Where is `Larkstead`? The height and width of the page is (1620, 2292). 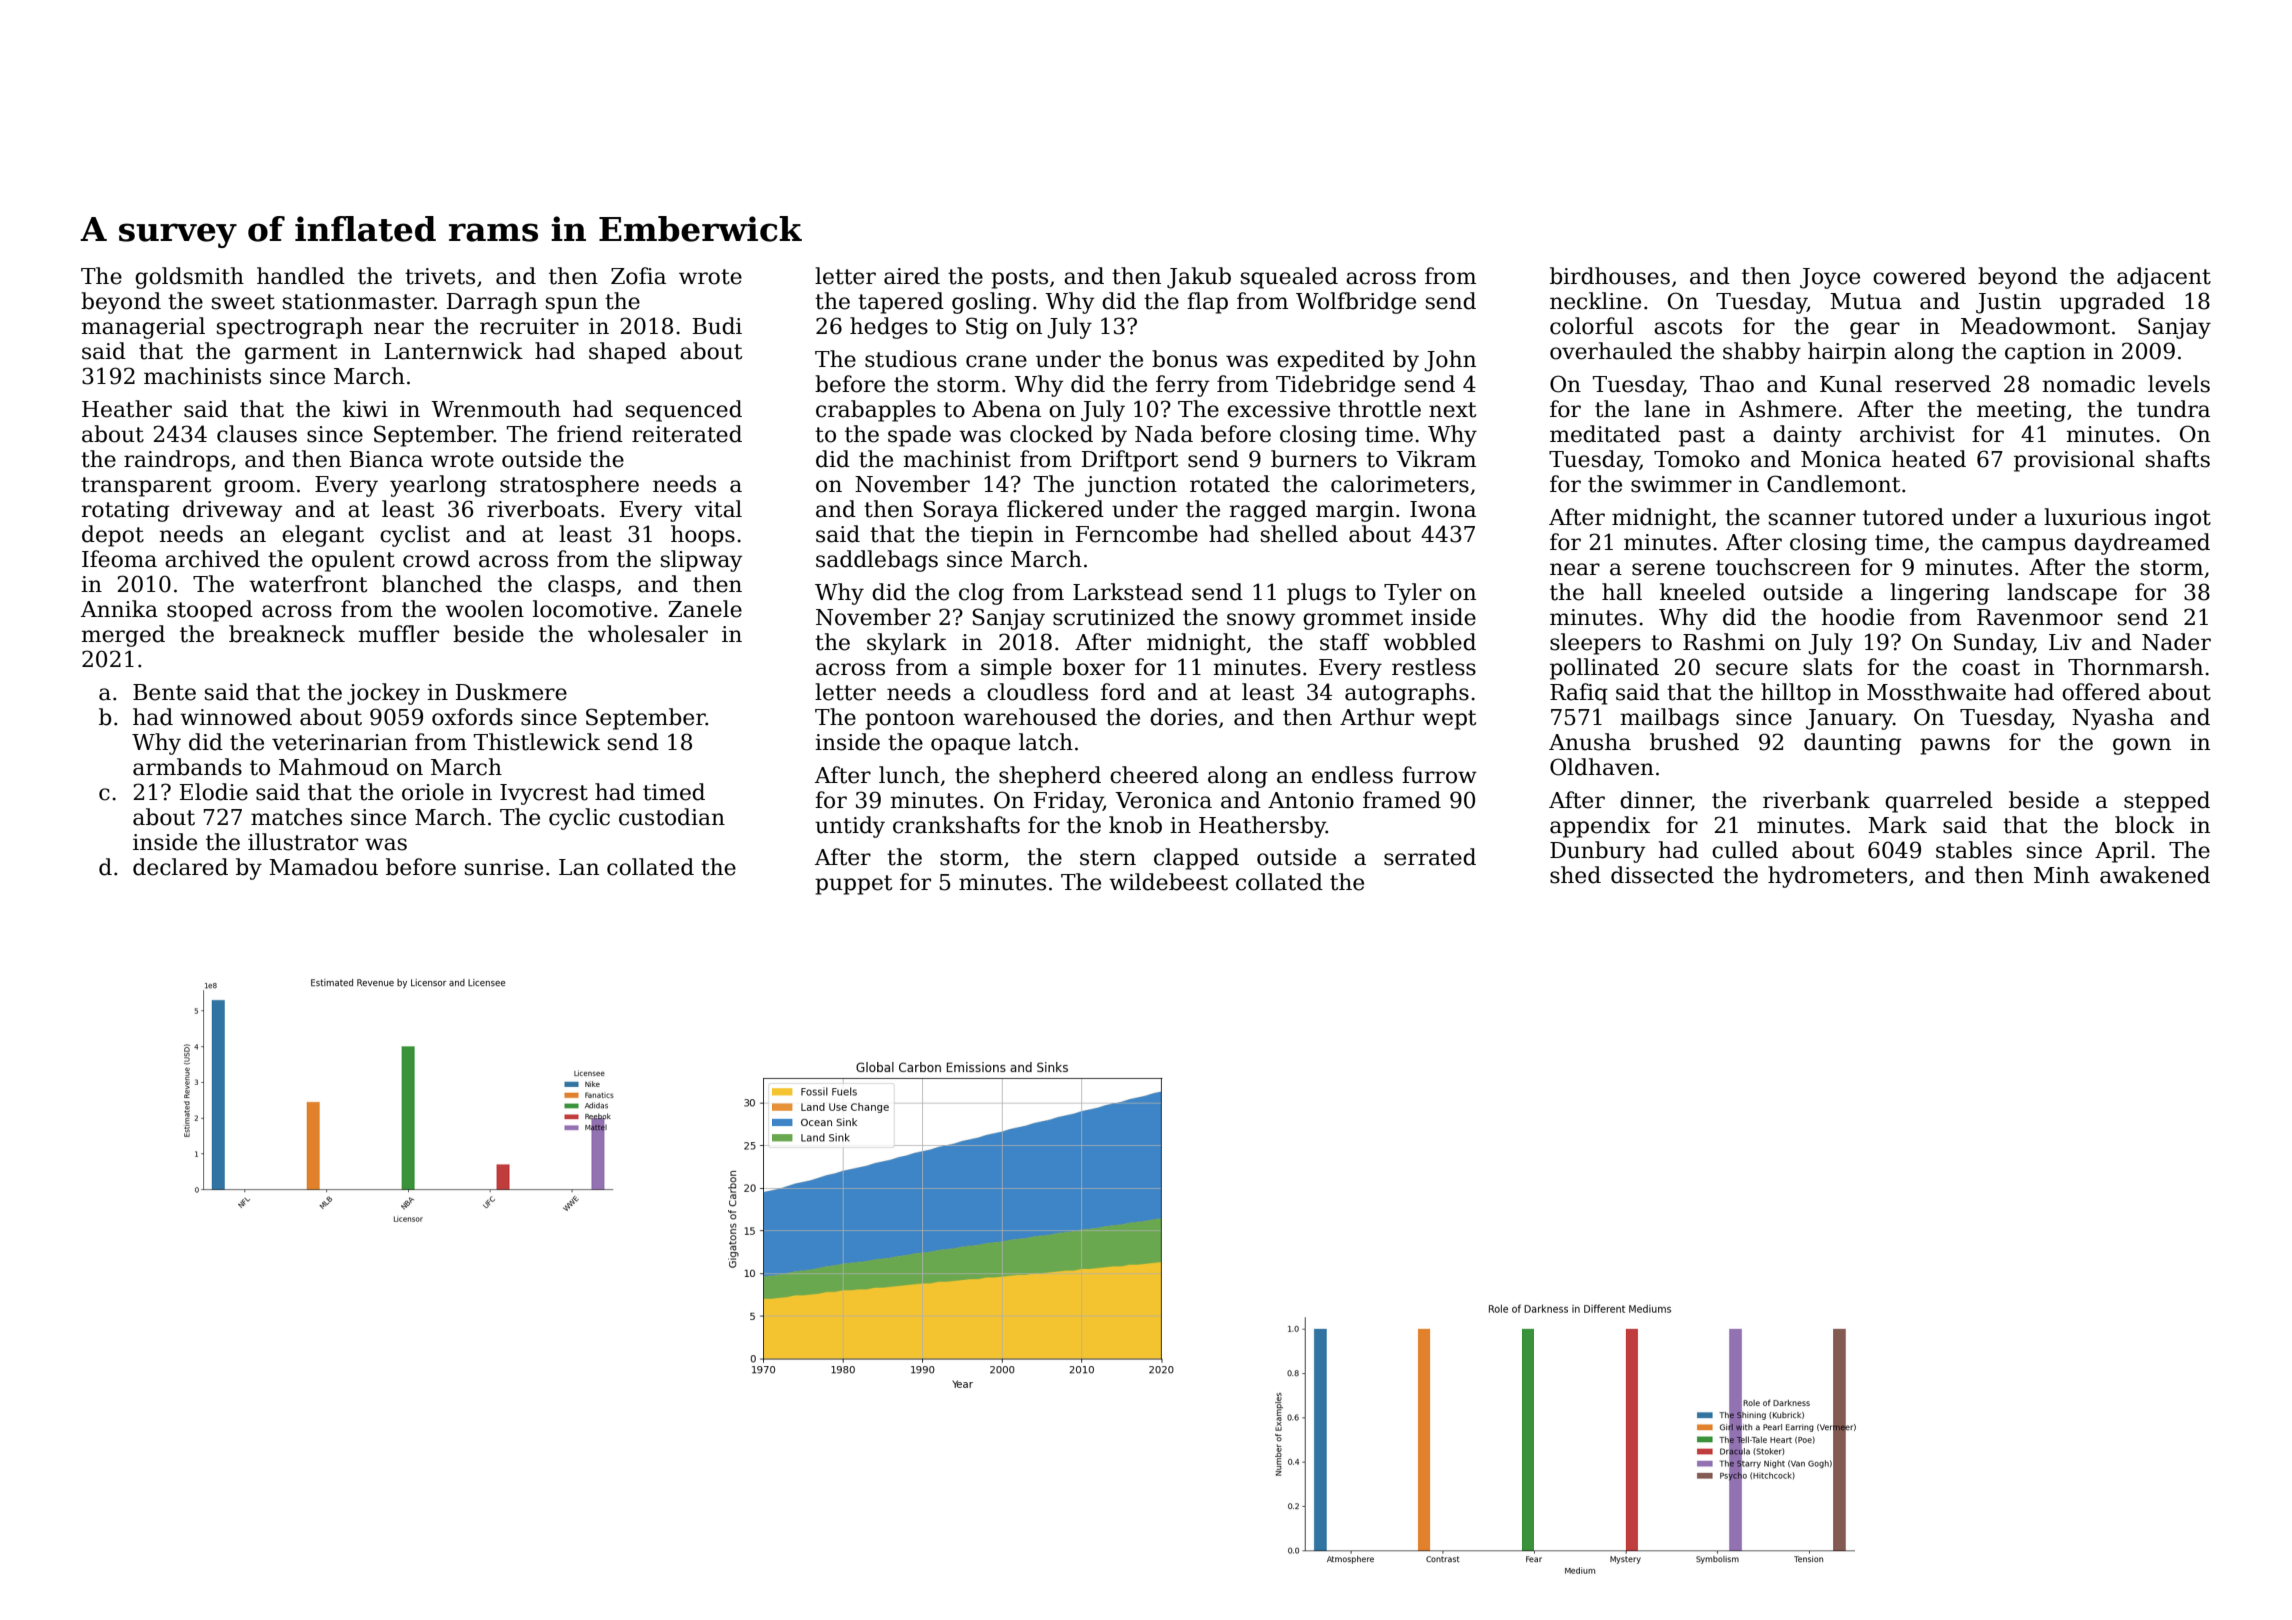
Larkstead is located at coordinates (1128, 592).
